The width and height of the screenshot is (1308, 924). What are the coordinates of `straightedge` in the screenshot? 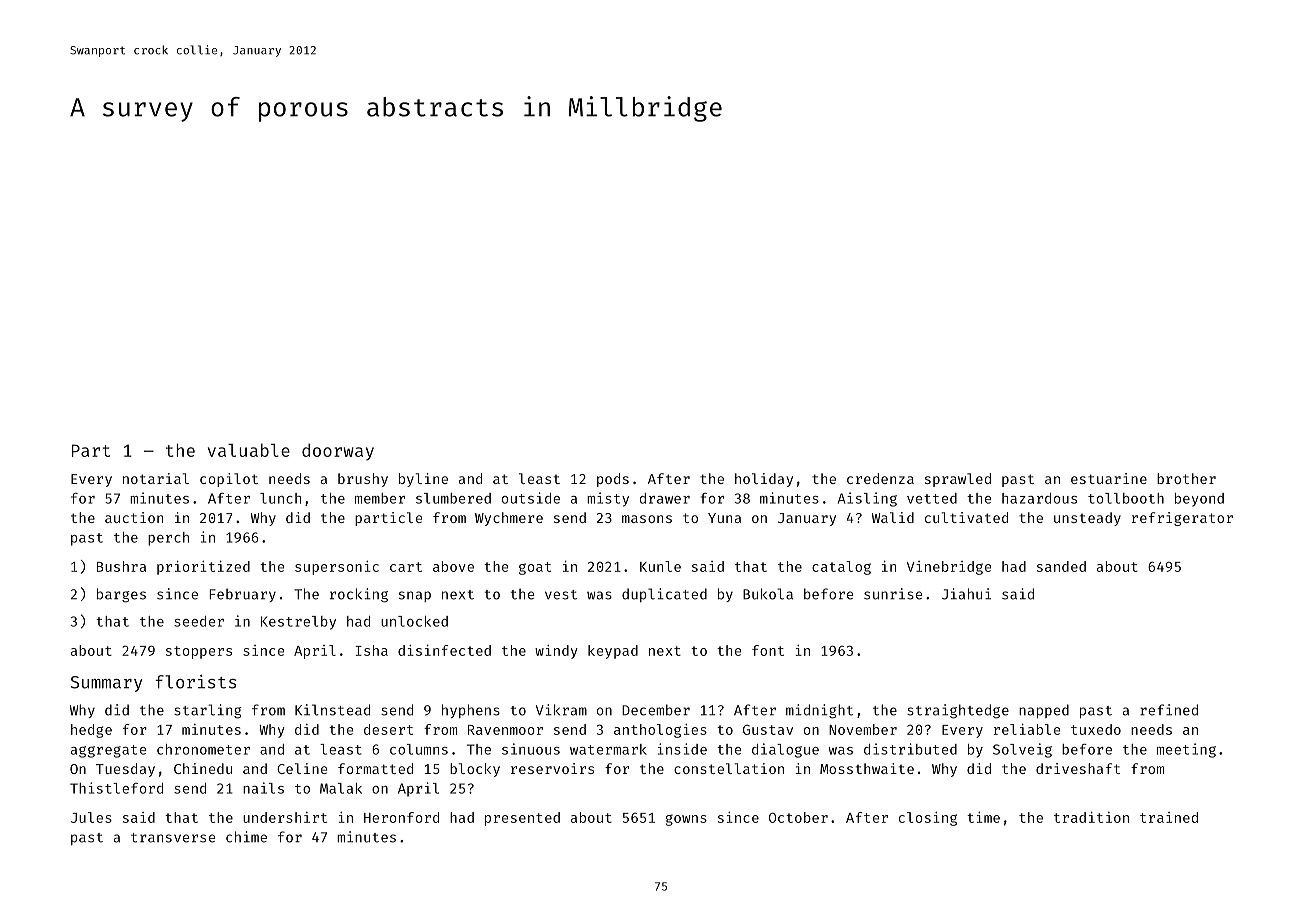 It's located at (958, 711).
